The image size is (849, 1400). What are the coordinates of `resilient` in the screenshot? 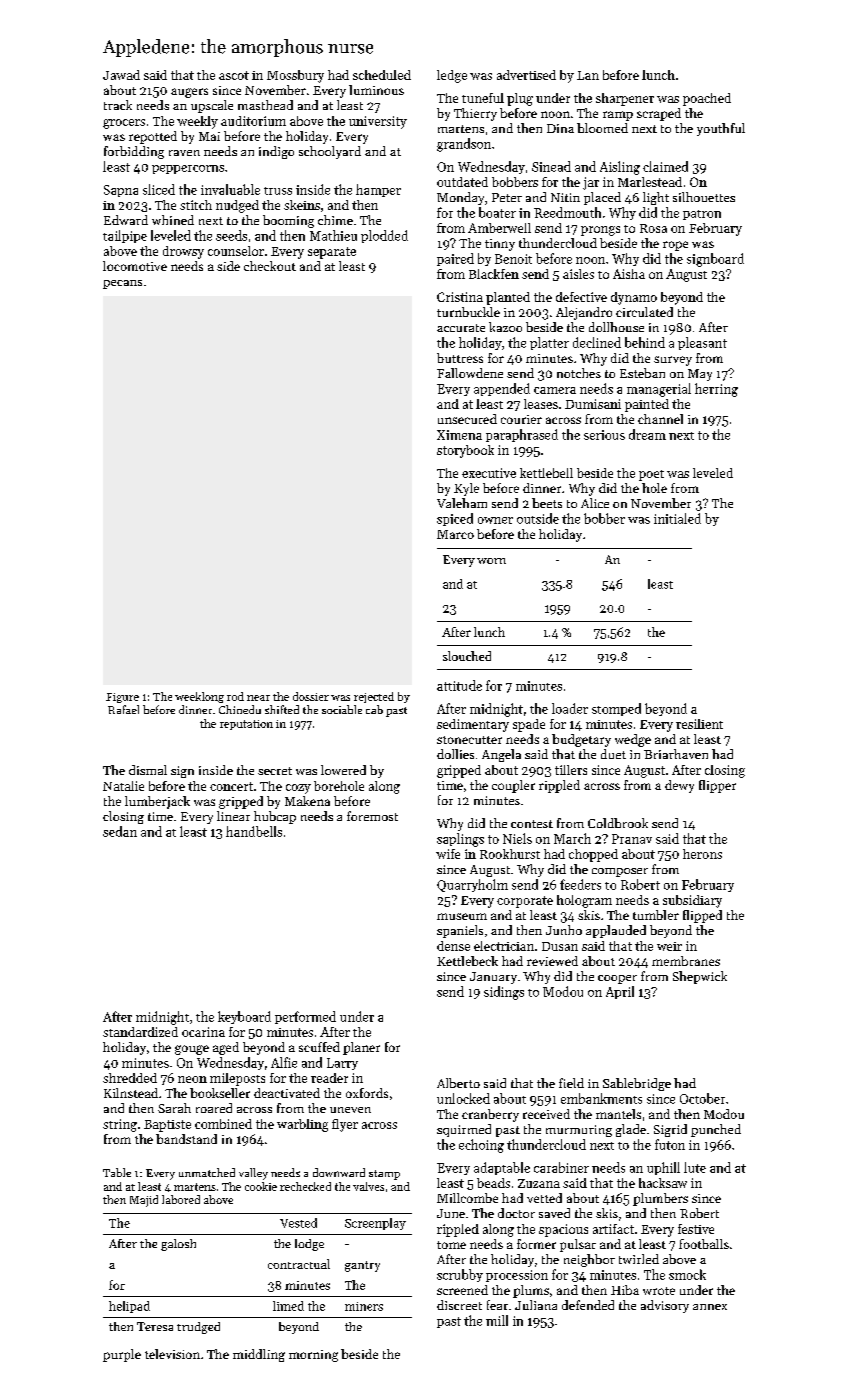 It's located at (699, 724).
